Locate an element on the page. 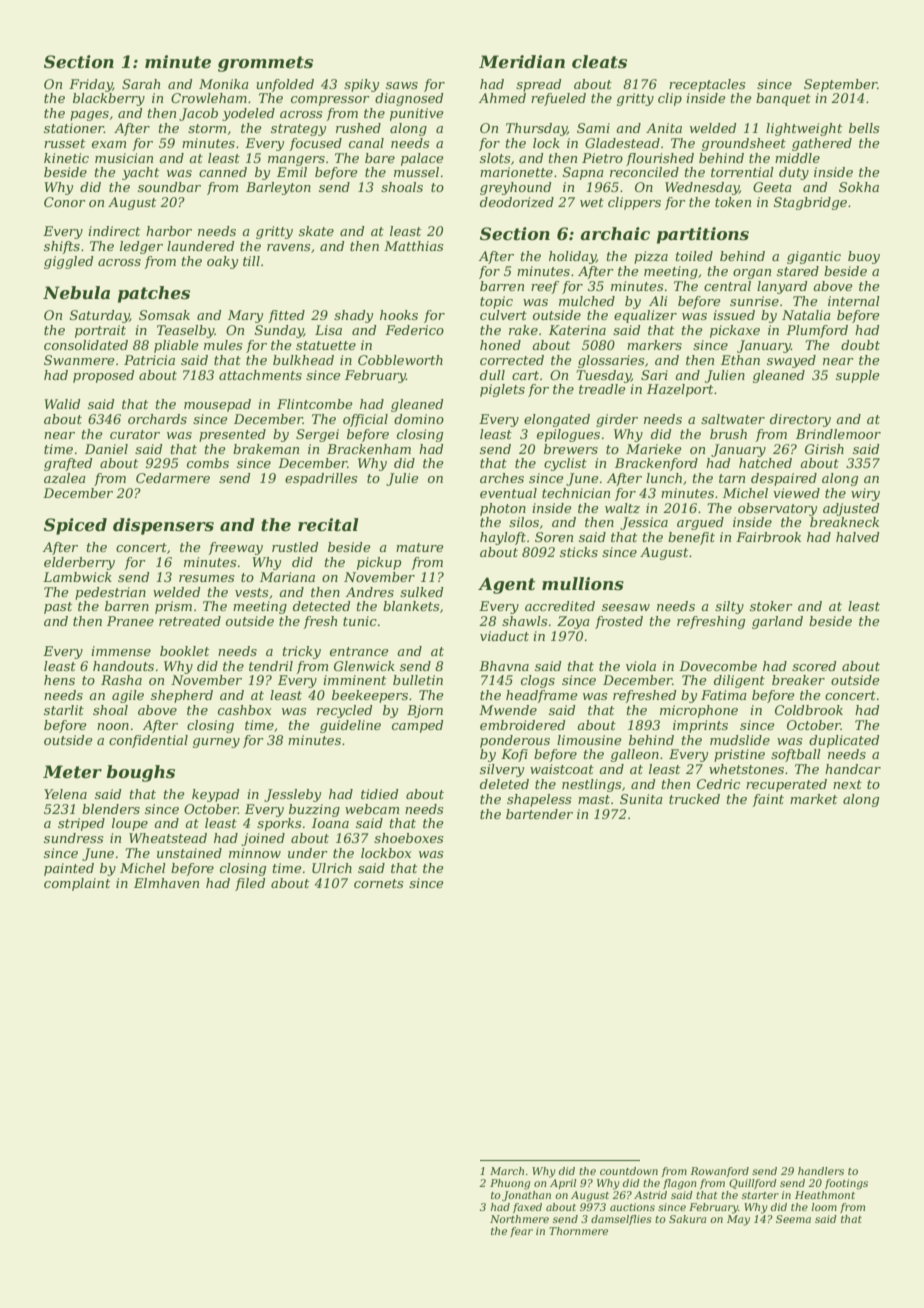  Thornmere is located at coordinates (578, 1231).
